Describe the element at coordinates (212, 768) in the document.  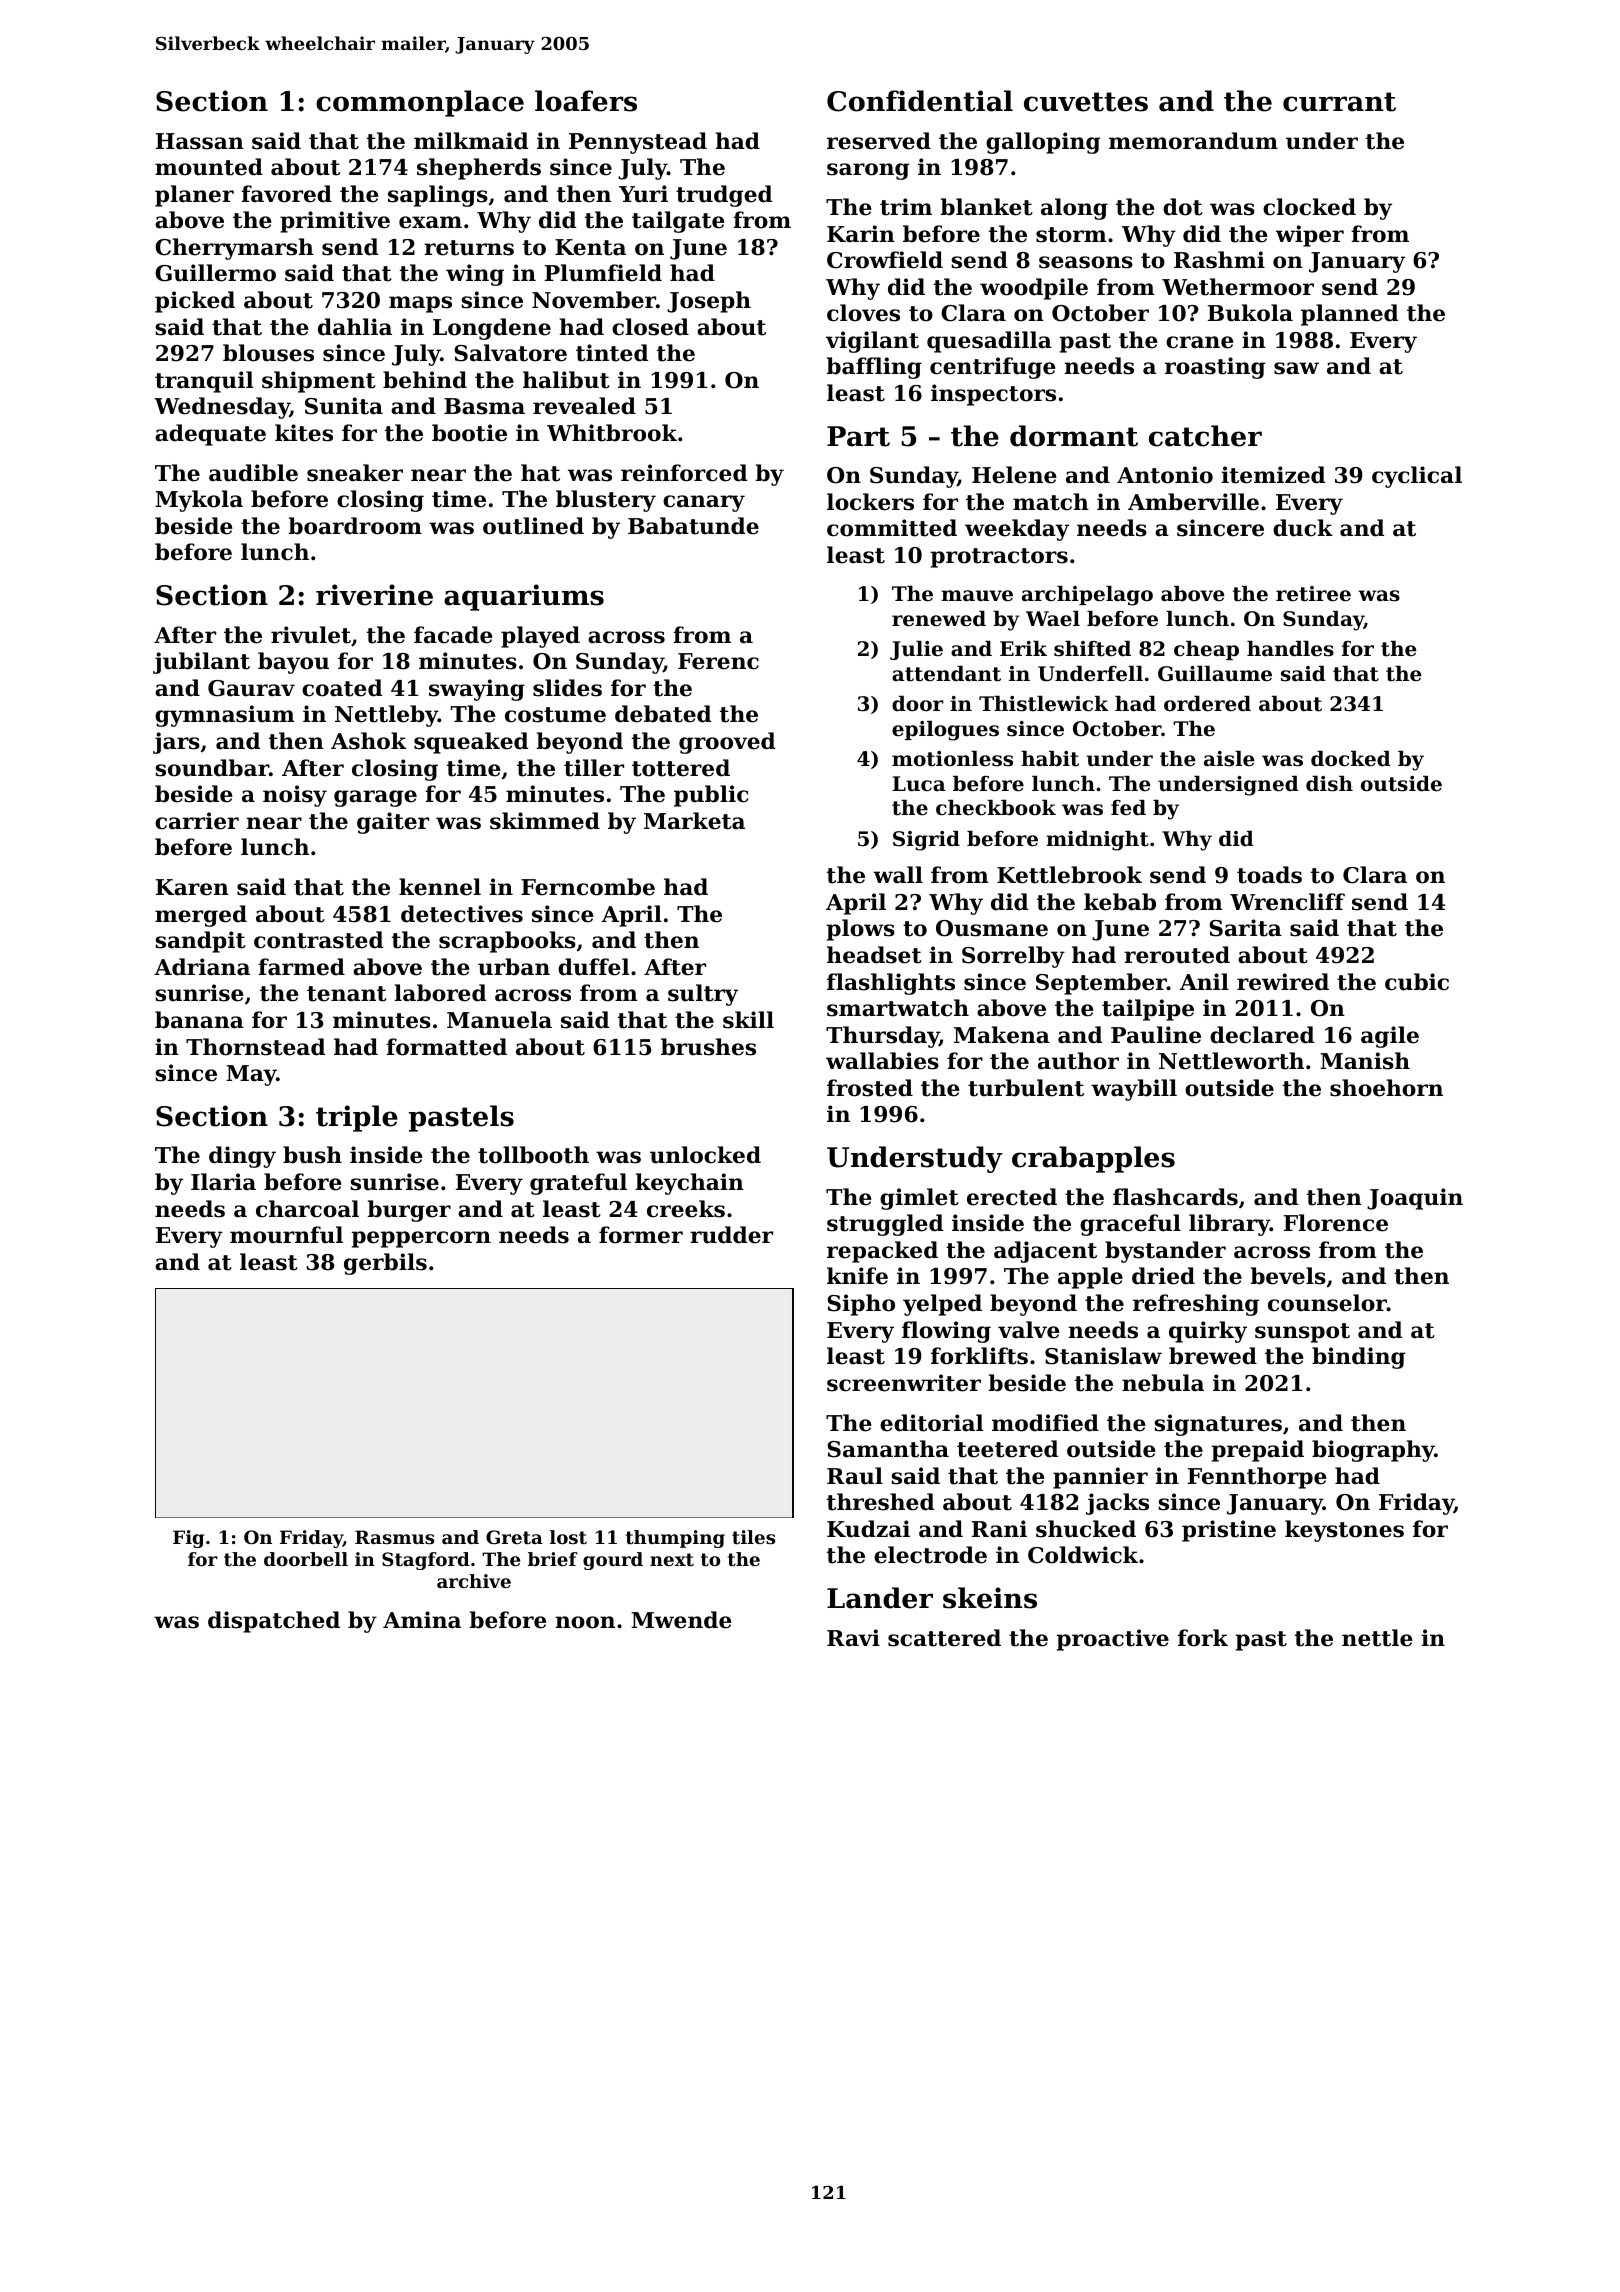
I see `soundbar` at that location.
